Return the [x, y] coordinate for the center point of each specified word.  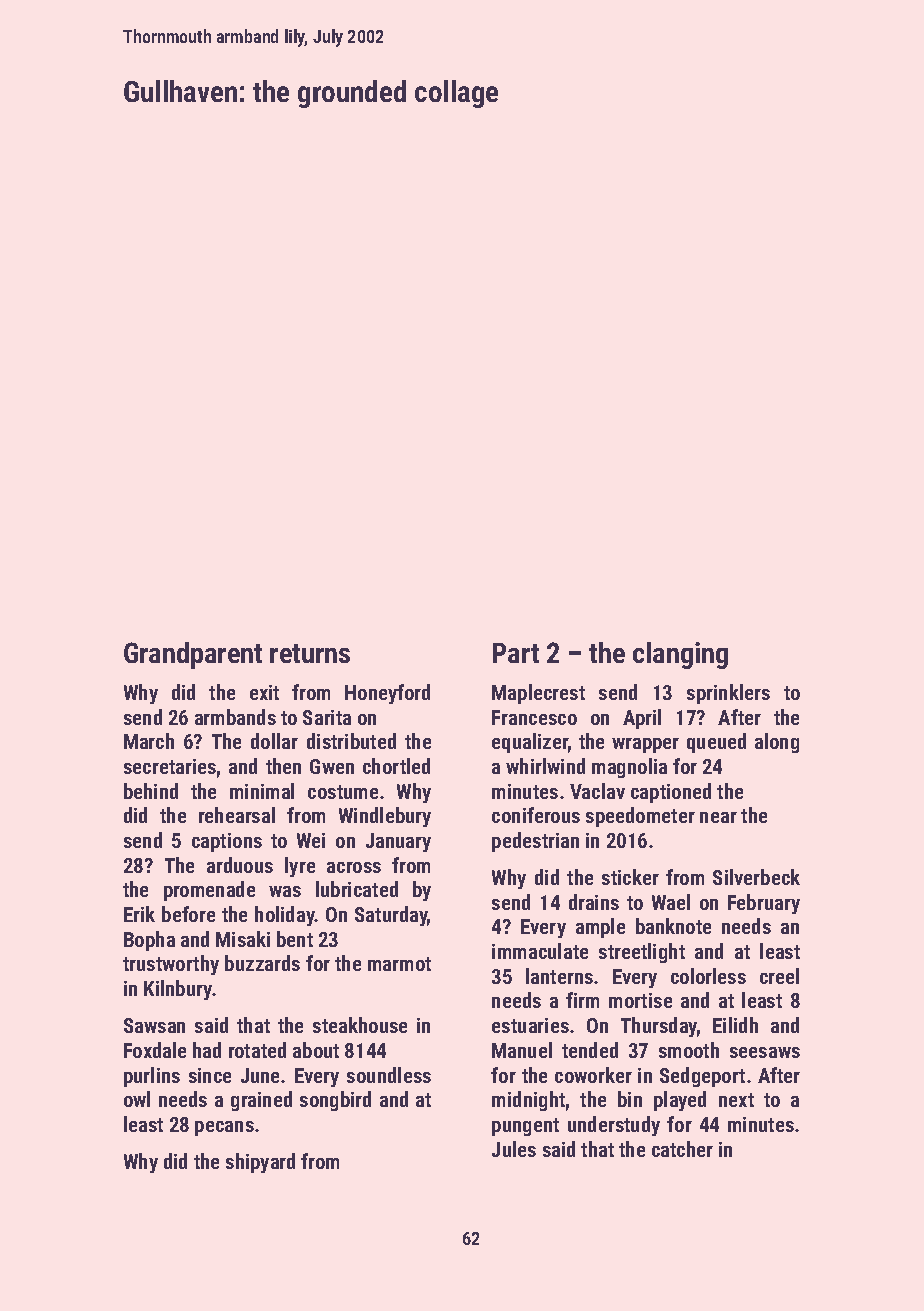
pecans [224, 1128]
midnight [528, 1101]
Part [516, 653]
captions [227, 842]
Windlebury [385, 817]
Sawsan [154, 1025]
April [642, 719]
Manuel [522, 1050]
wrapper [645, 745]
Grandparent [193, 655]
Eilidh [735, 1025]
